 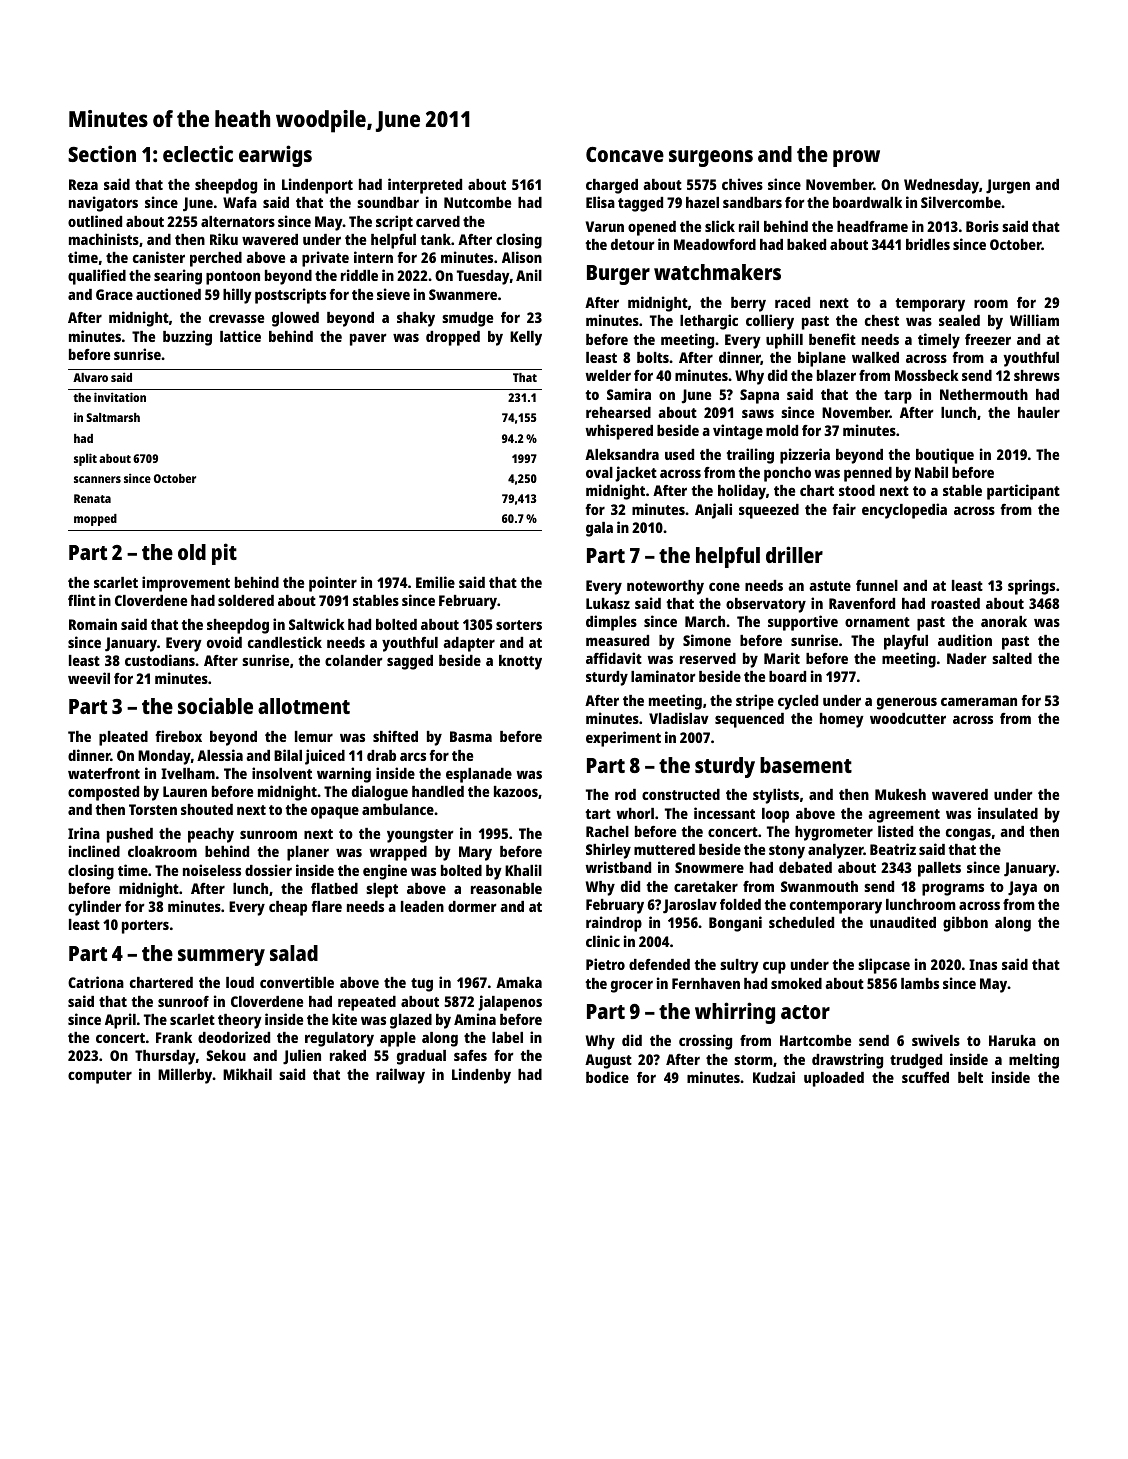 What do you see at coordinates (368, 339) in the screenshot?
I see `paver` at bounding box center [368, 339].
